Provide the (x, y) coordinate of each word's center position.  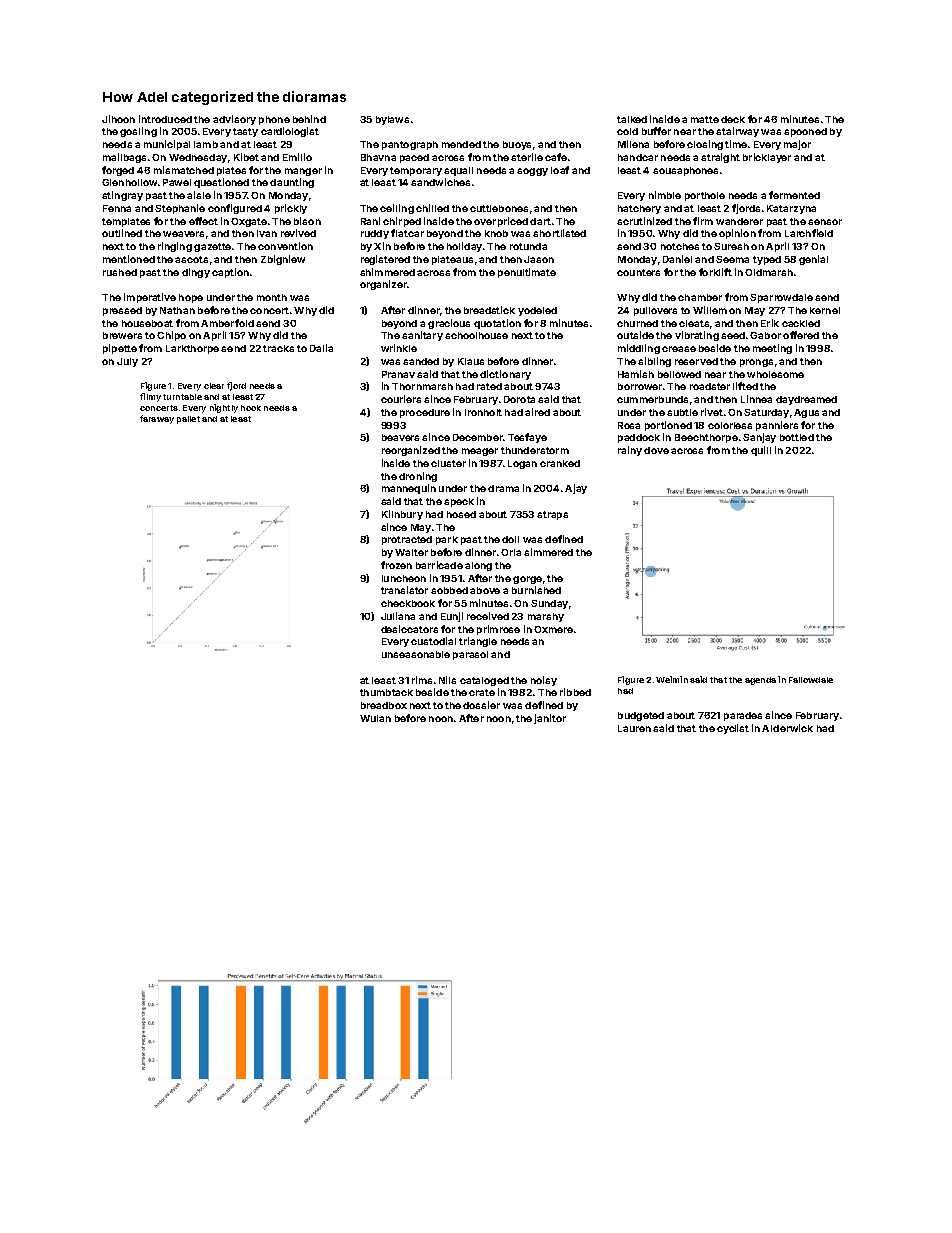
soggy (532, 172)
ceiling (397, 209)
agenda (760, 681)
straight (720, 158)
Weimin (672, 679)
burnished (536, 590)
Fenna (117, 208)
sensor (825, 222)
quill (761, 451)
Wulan (375, 718)
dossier (481, 705)
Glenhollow (129, 182)
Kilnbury (402, 515)
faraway (157, 419)
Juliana (398, 616)
